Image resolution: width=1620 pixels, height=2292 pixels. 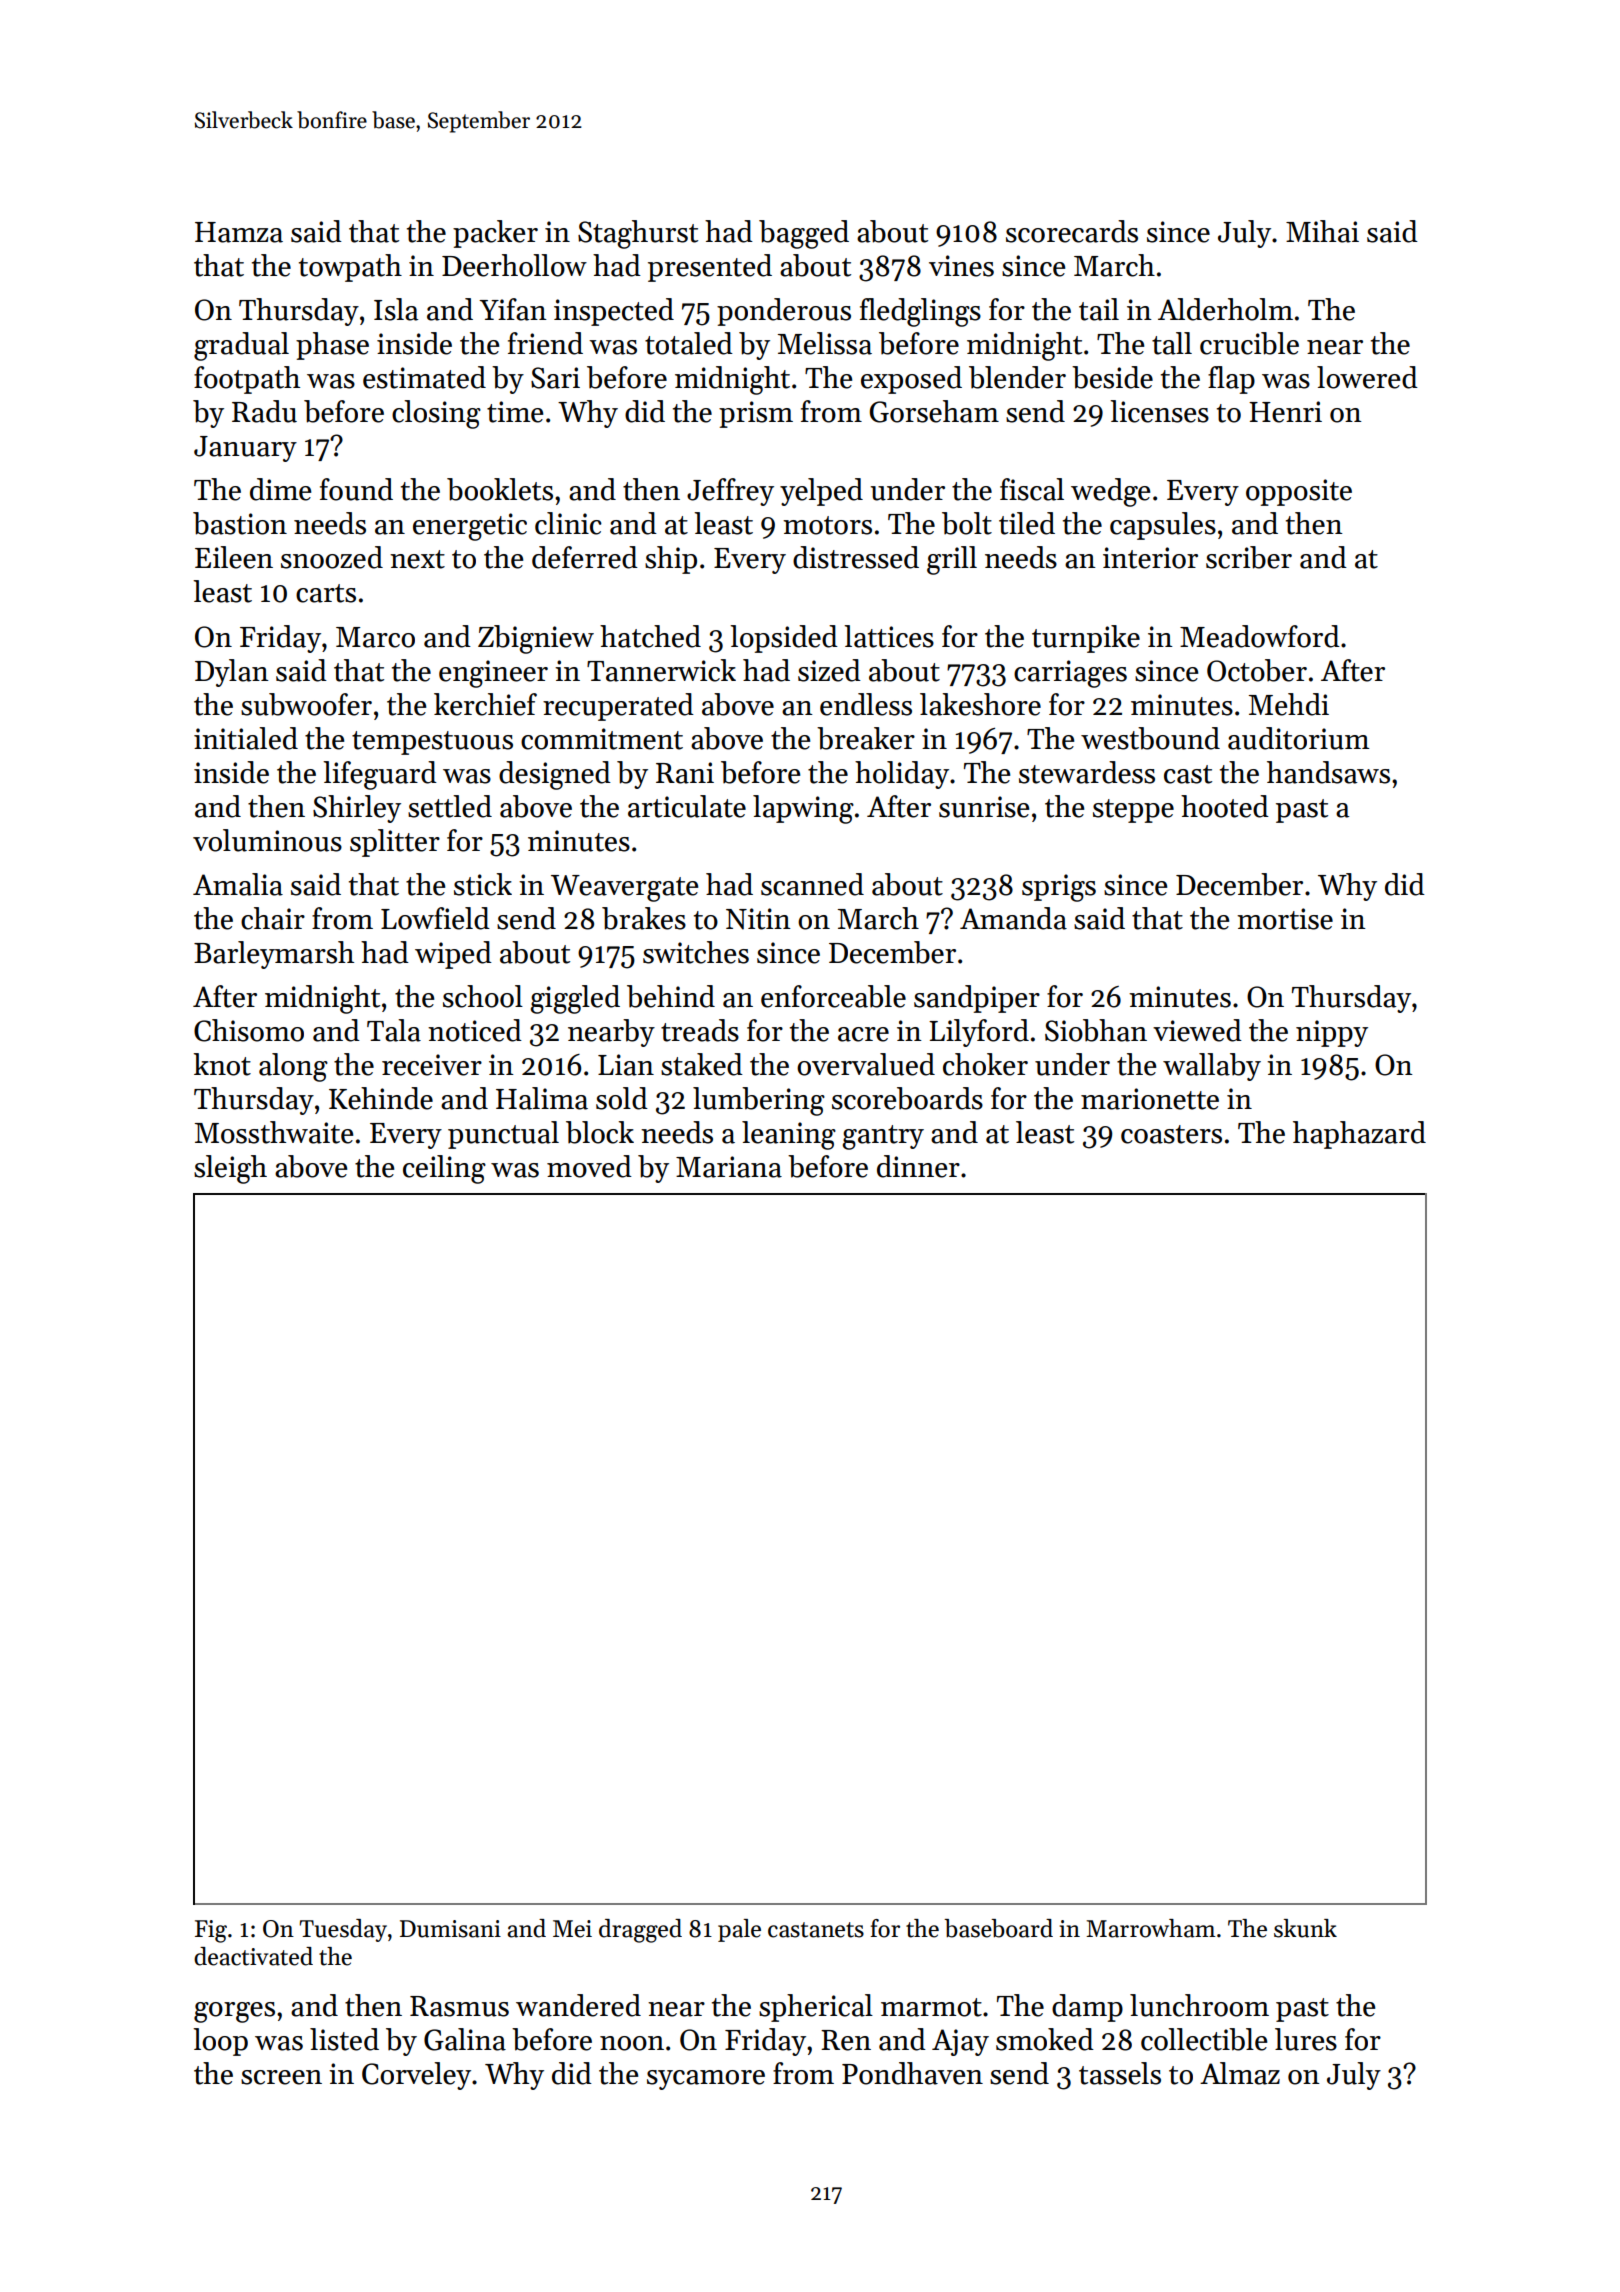 I want to click on nippy, so click(x=1332, y=1033).
